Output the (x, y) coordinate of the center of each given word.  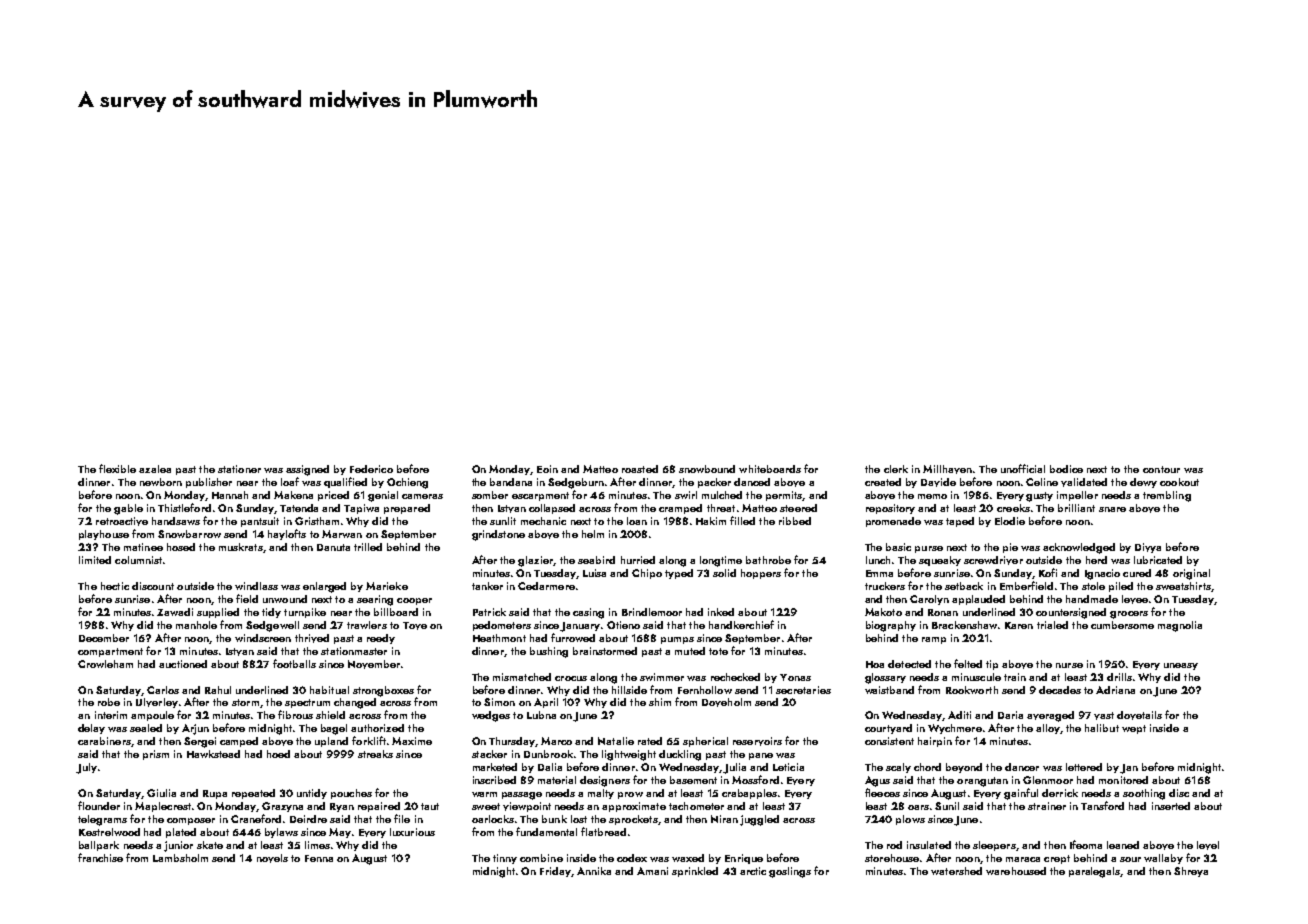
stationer (239, 469)
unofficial (1023, 468)
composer (191, 821)
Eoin (547, 469)
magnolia (1180, 626)
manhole (196, 625)
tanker (487, 586)
